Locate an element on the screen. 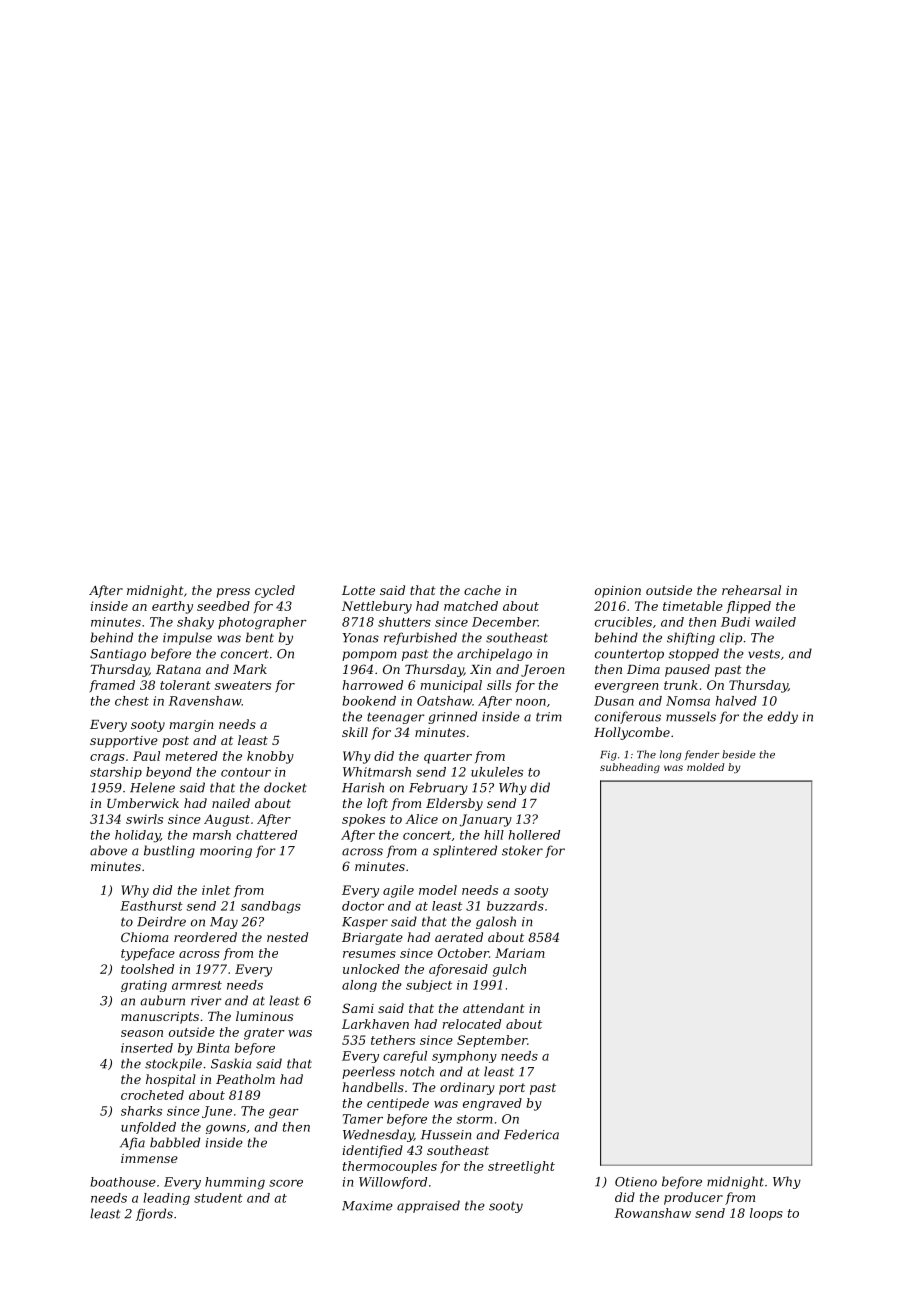 The height and width of the screenshot is (1316, 908). Helene is located at coordinates (152, 787).
